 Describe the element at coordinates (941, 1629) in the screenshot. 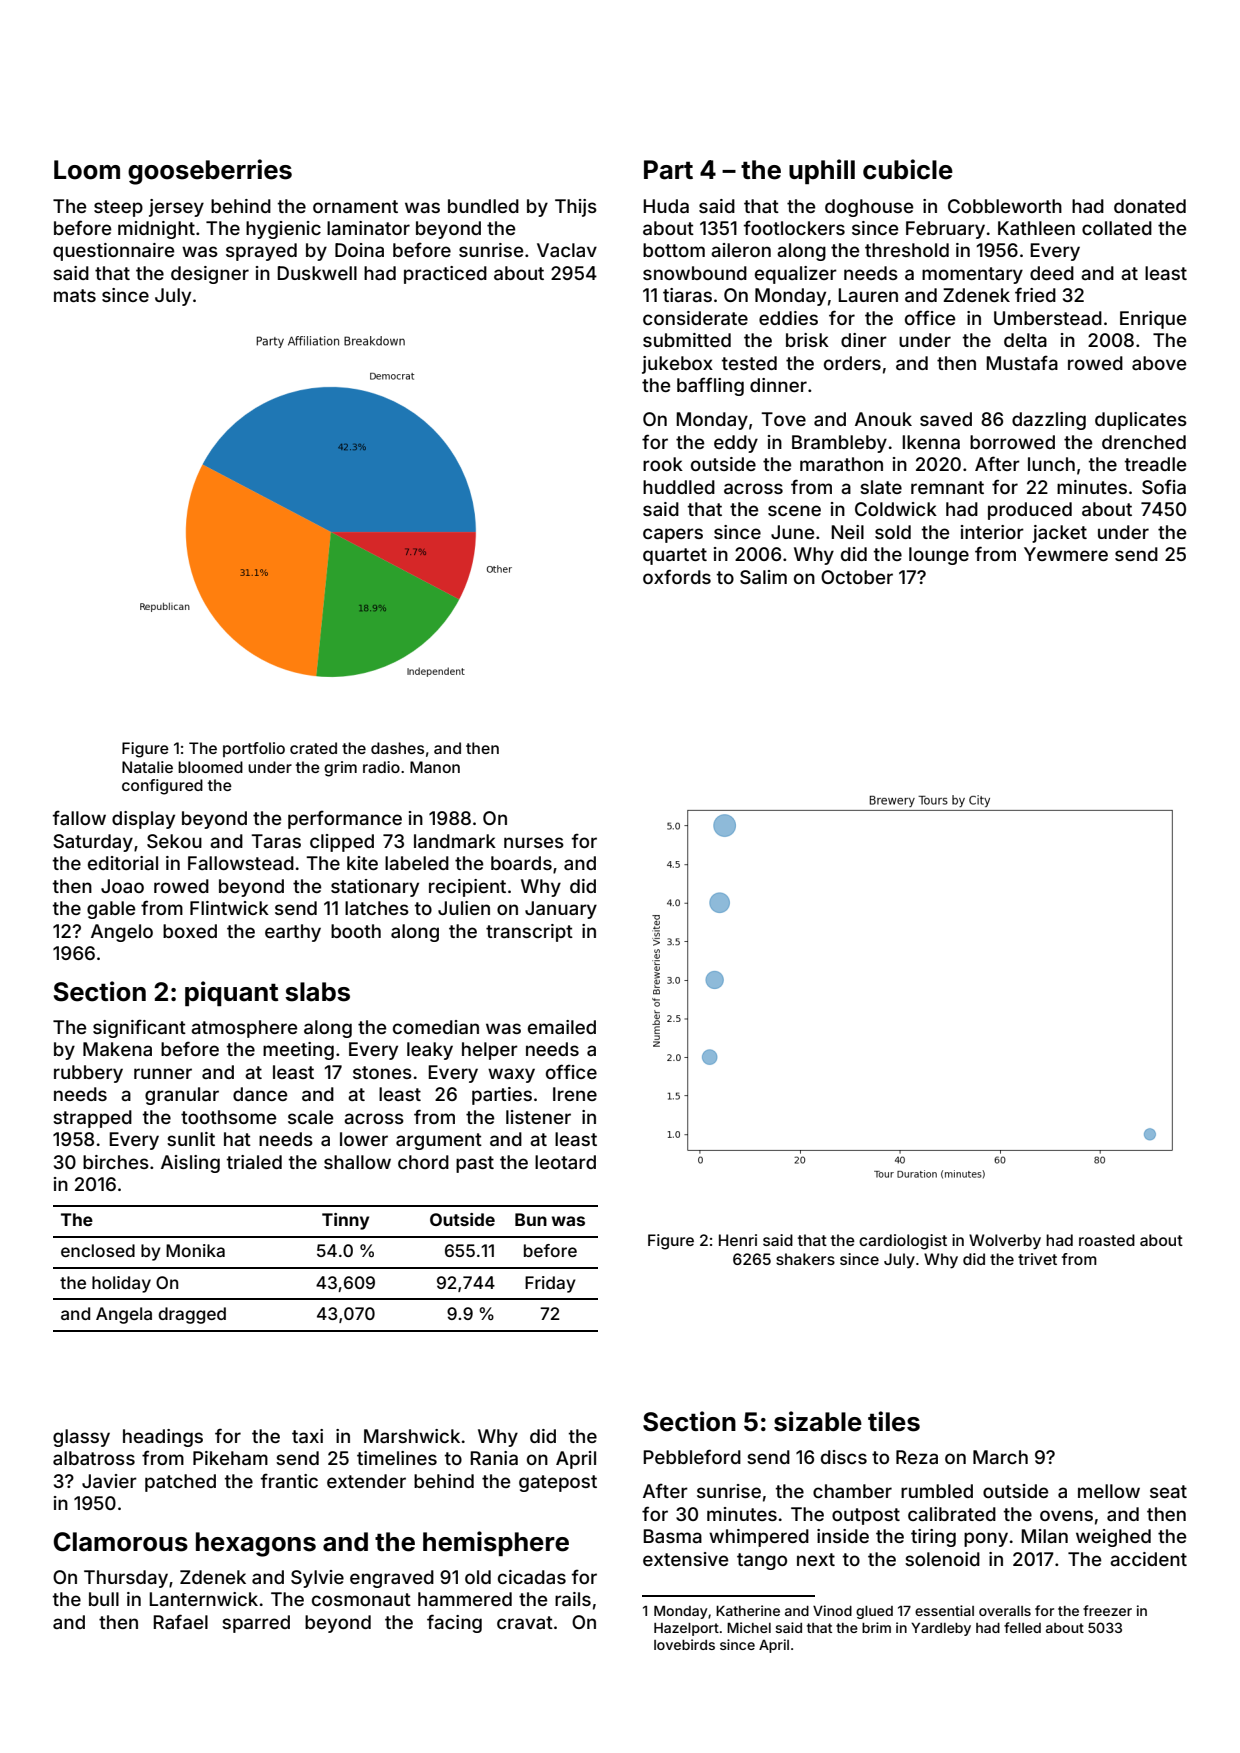

I see `Yardleby` at that location.
